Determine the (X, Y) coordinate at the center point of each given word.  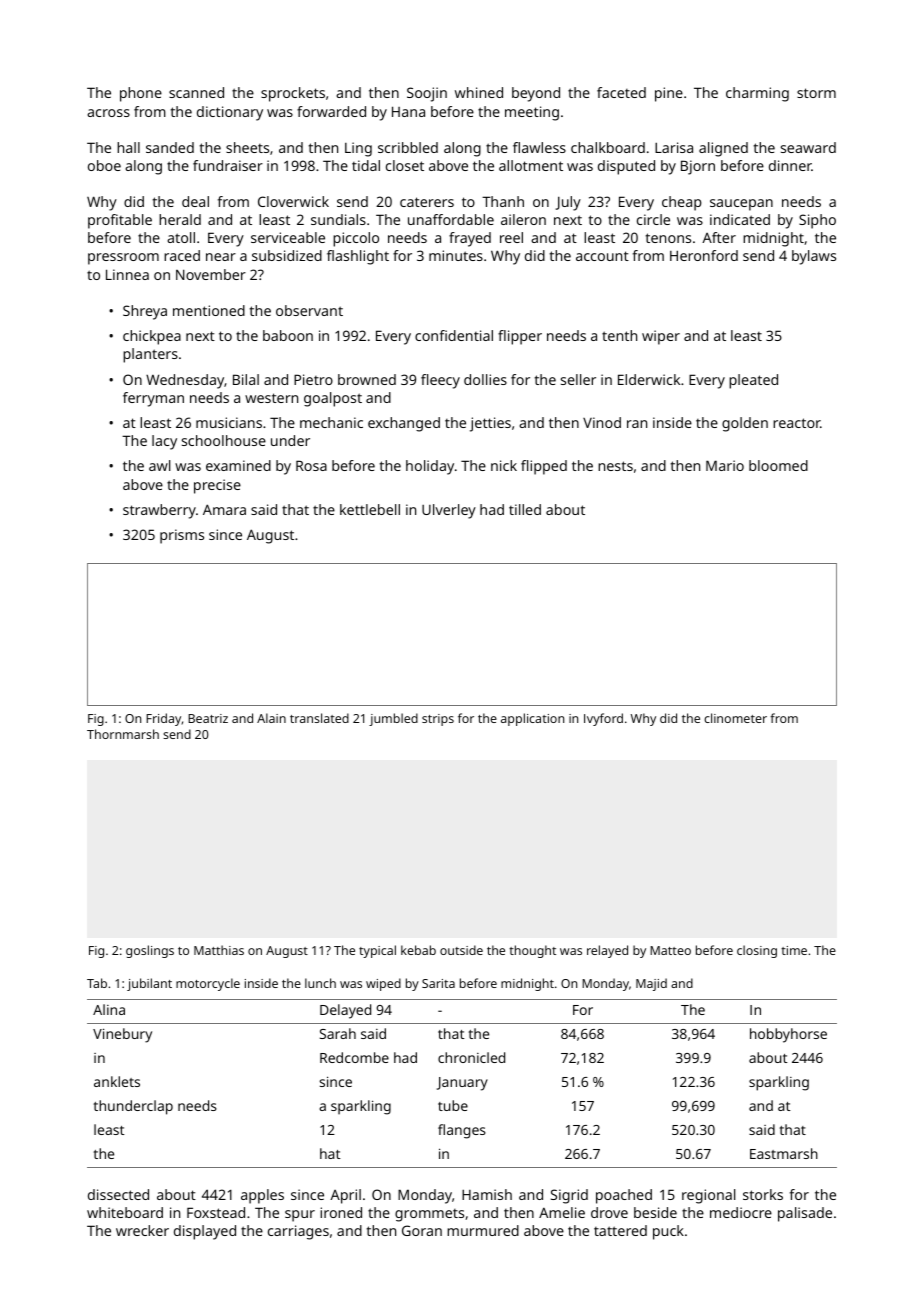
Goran (422, 1230)
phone (141, 94)
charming (757, 94)
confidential (454, 335)
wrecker (142, 1230)
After (719, 237)
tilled (525, 509)
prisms (182, 536)
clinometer (735, 718)
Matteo (670, 950)
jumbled (393, 719)
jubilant (149, 984)
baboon (288, 335)
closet (405, 165)
